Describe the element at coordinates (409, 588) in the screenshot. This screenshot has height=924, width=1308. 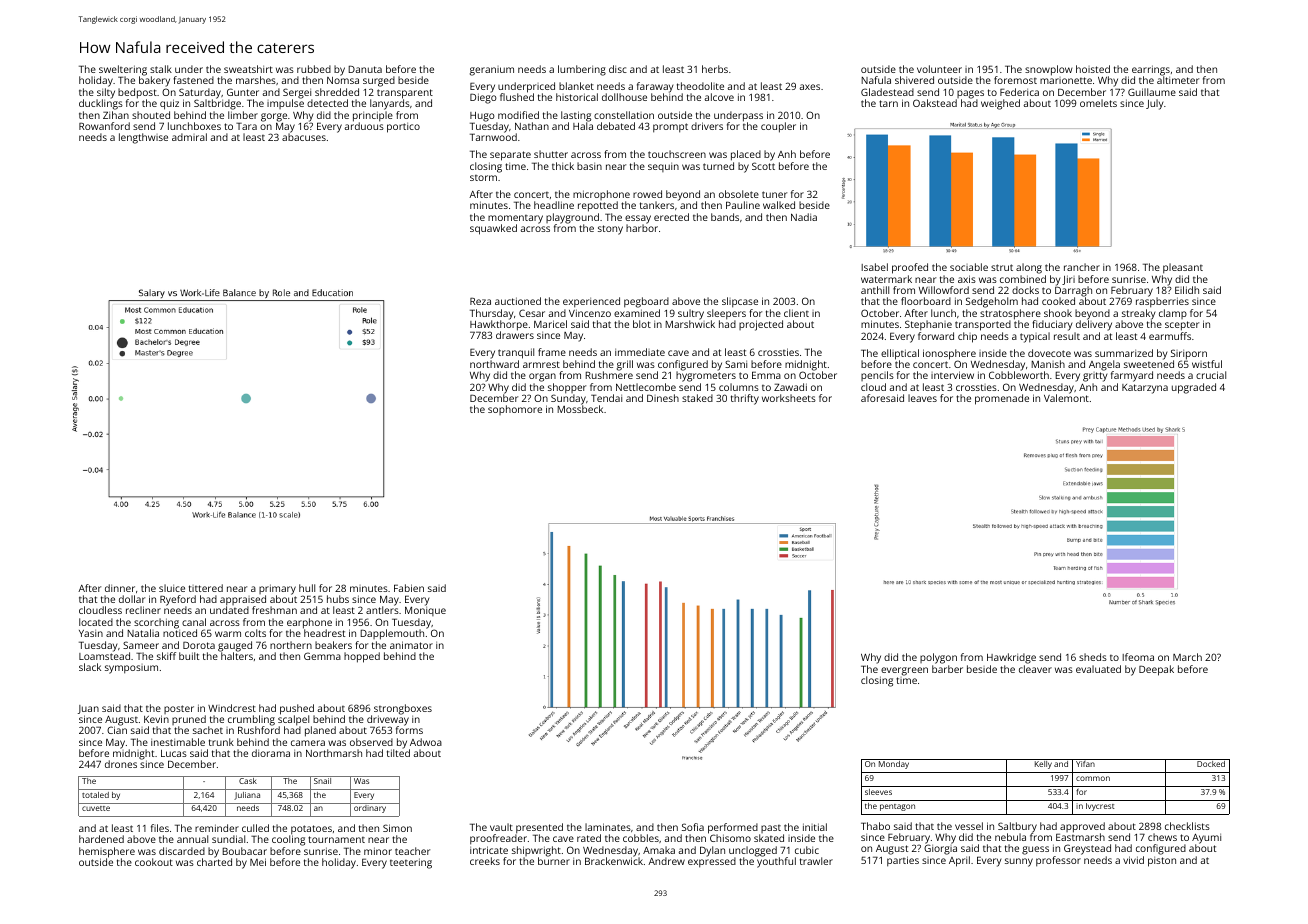
I see `Fabien` at that location.
